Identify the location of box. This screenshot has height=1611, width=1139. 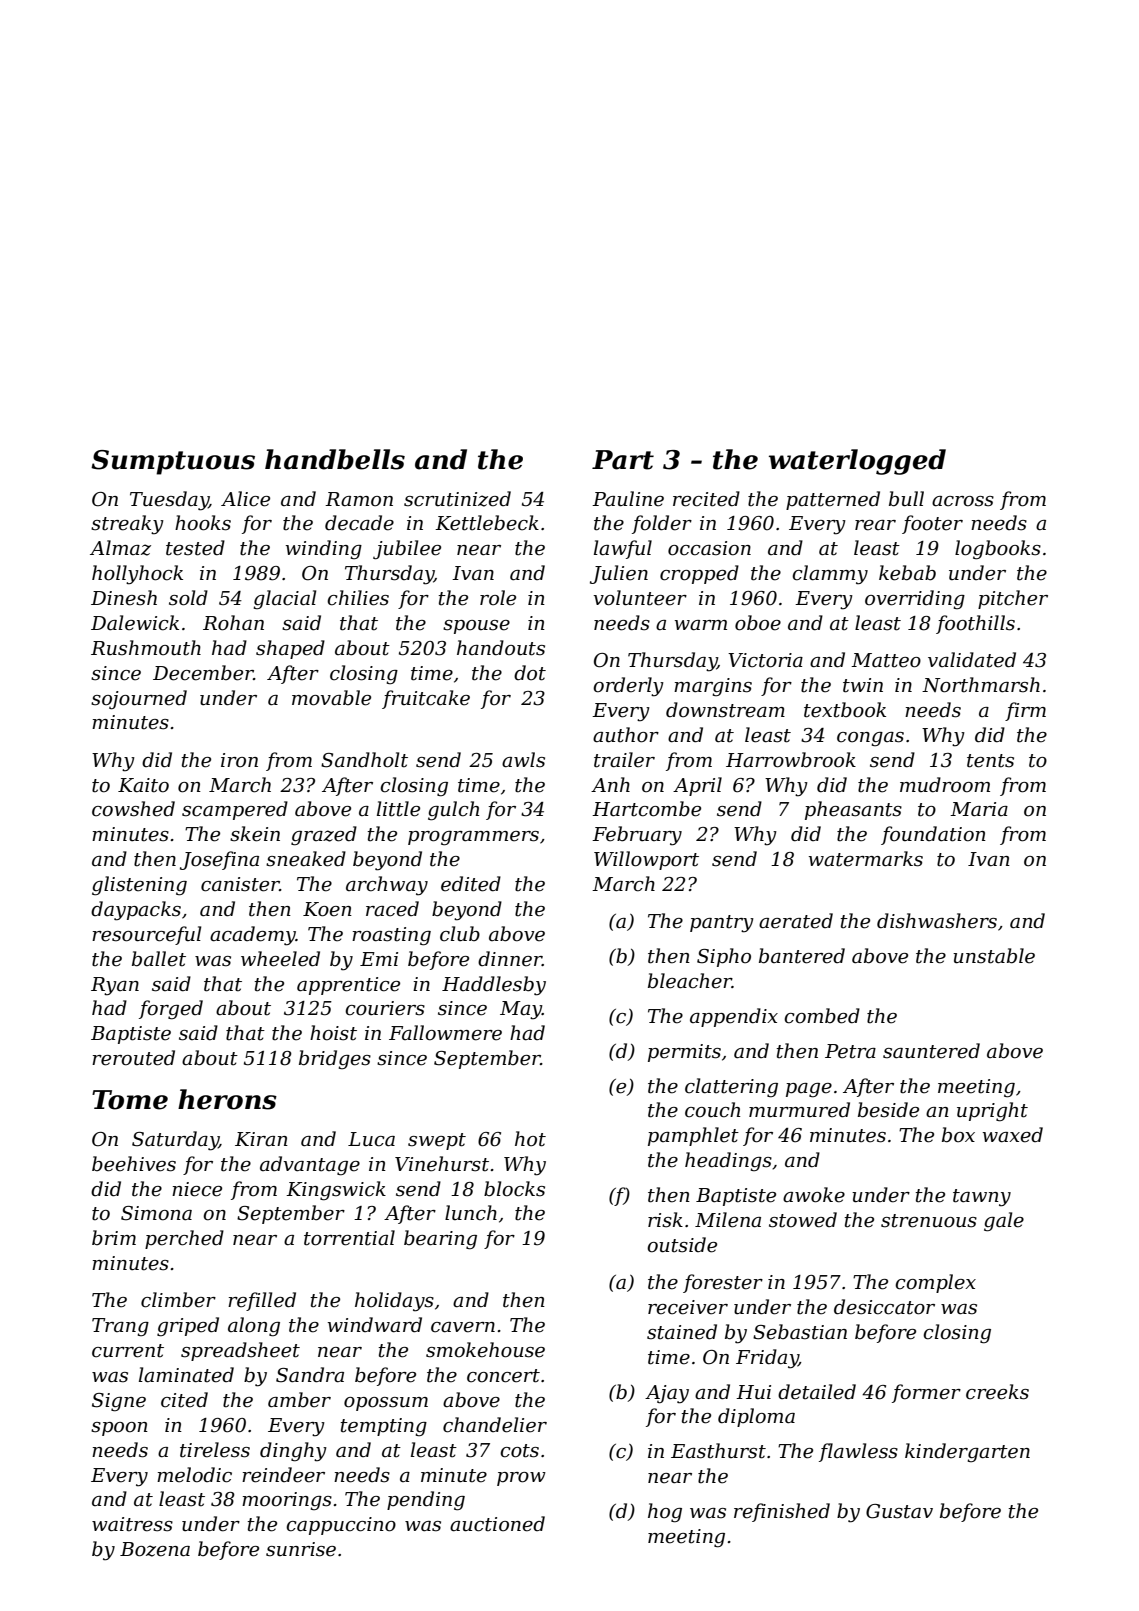
(958, 1135).
